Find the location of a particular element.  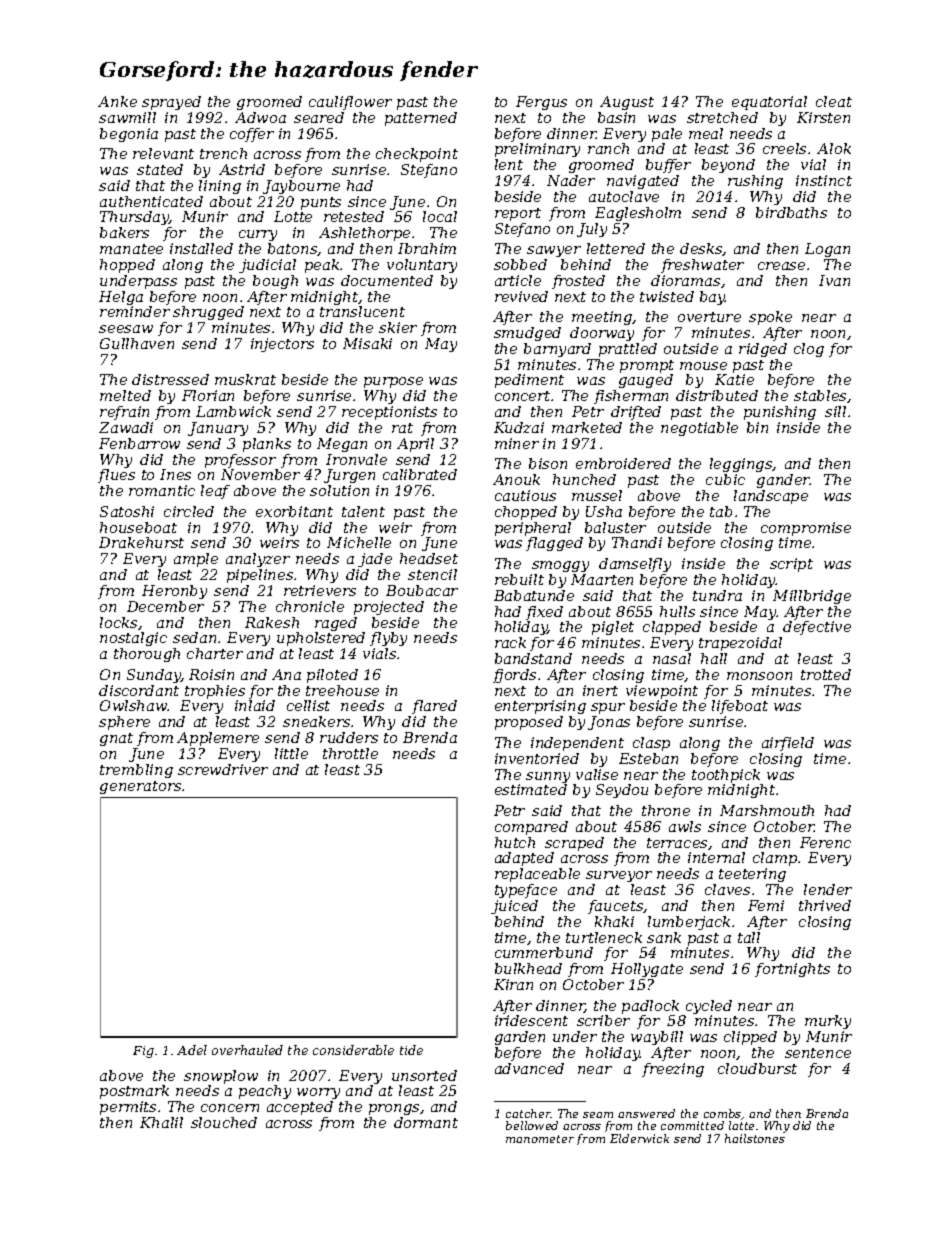

Logan is located at coordinates (827, 250).
